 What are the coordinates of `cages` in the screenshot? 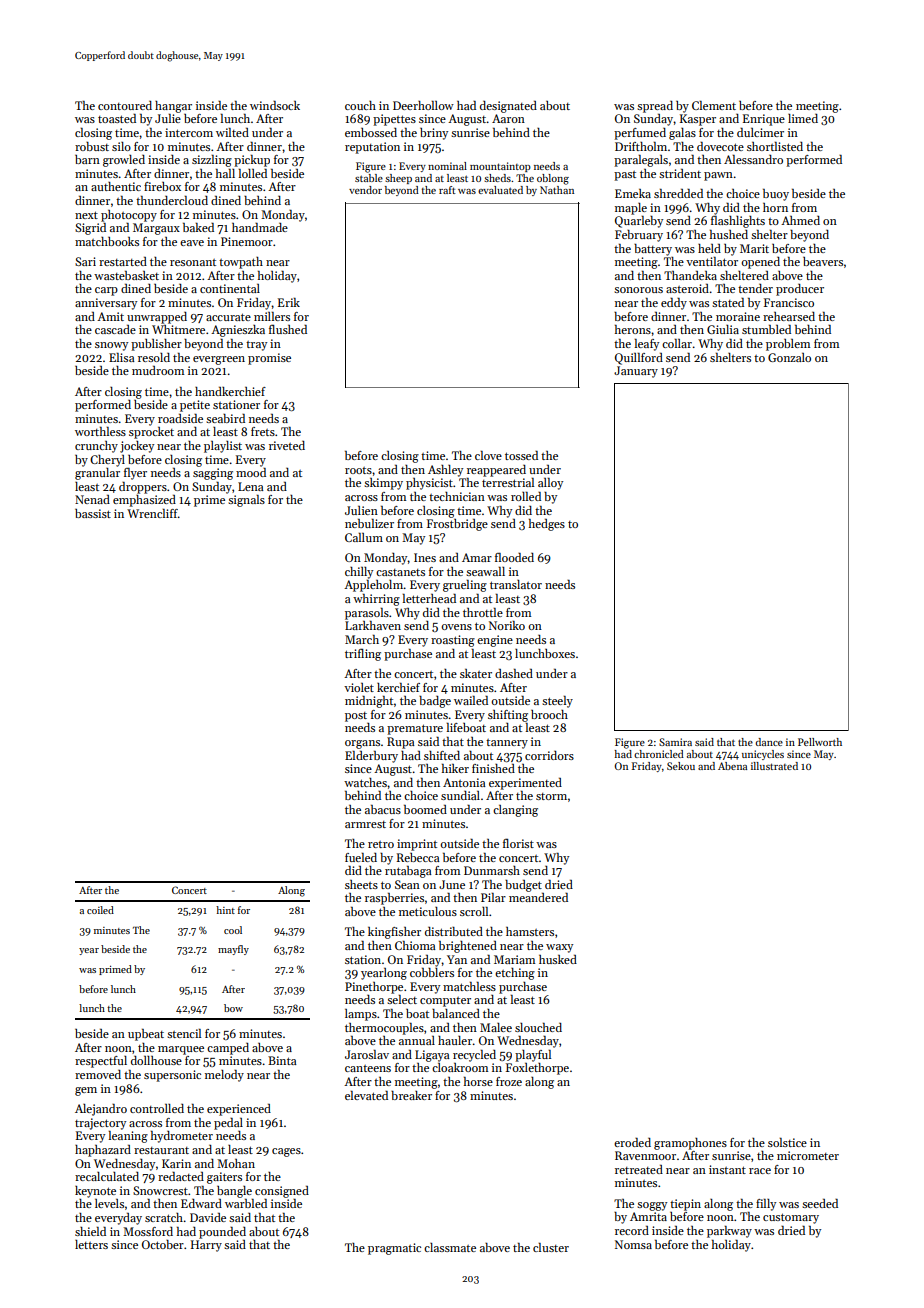 It's located at (286, 1152).
